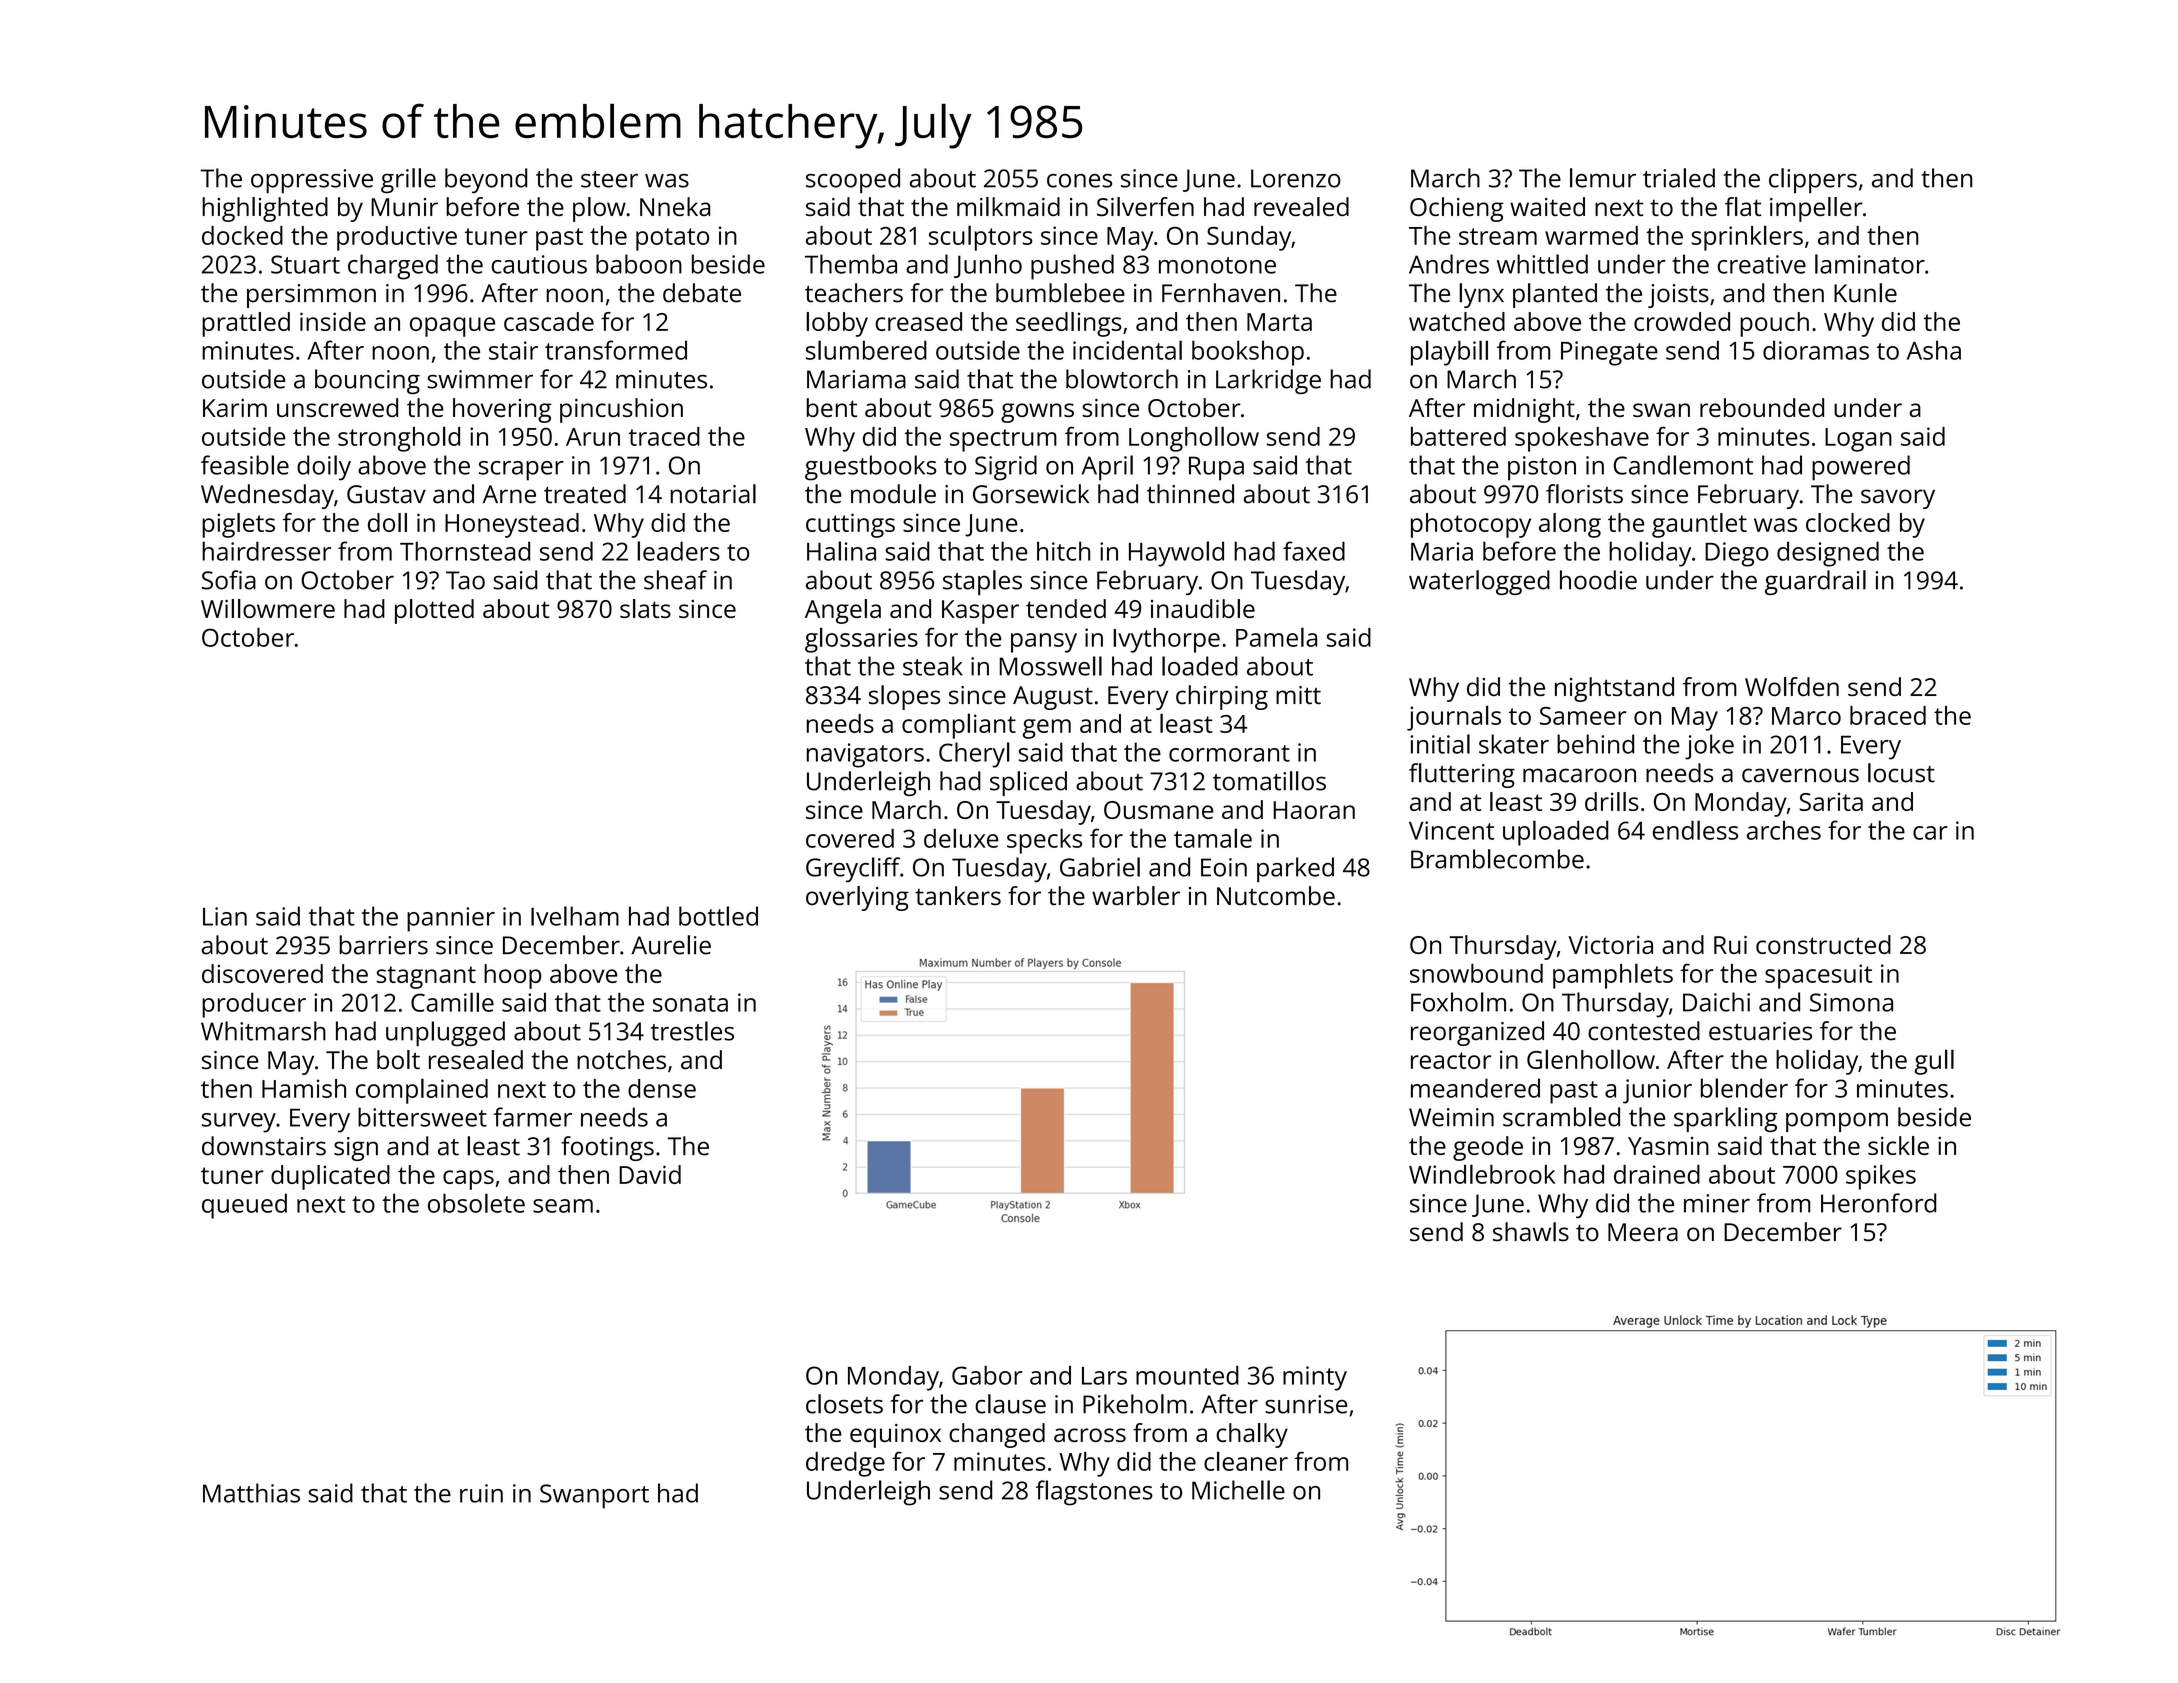 This screenshot has width=2178, height=1683. What do you see at coordinates (987, 1375) in the screenshot?
I see `Gabor` at bounding box center [987, 1375].
